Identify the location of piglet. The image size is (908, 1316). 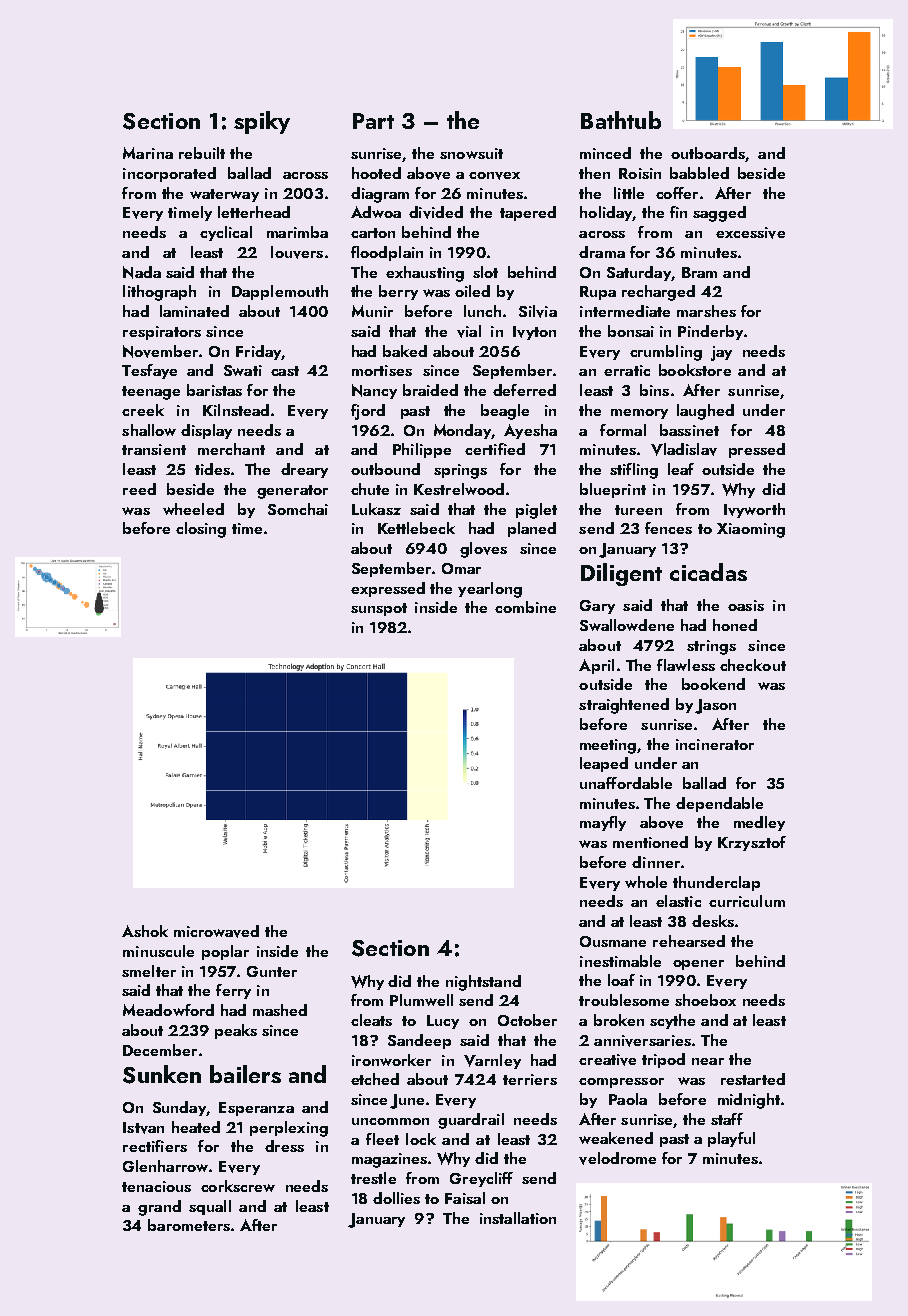
(536, 511).
